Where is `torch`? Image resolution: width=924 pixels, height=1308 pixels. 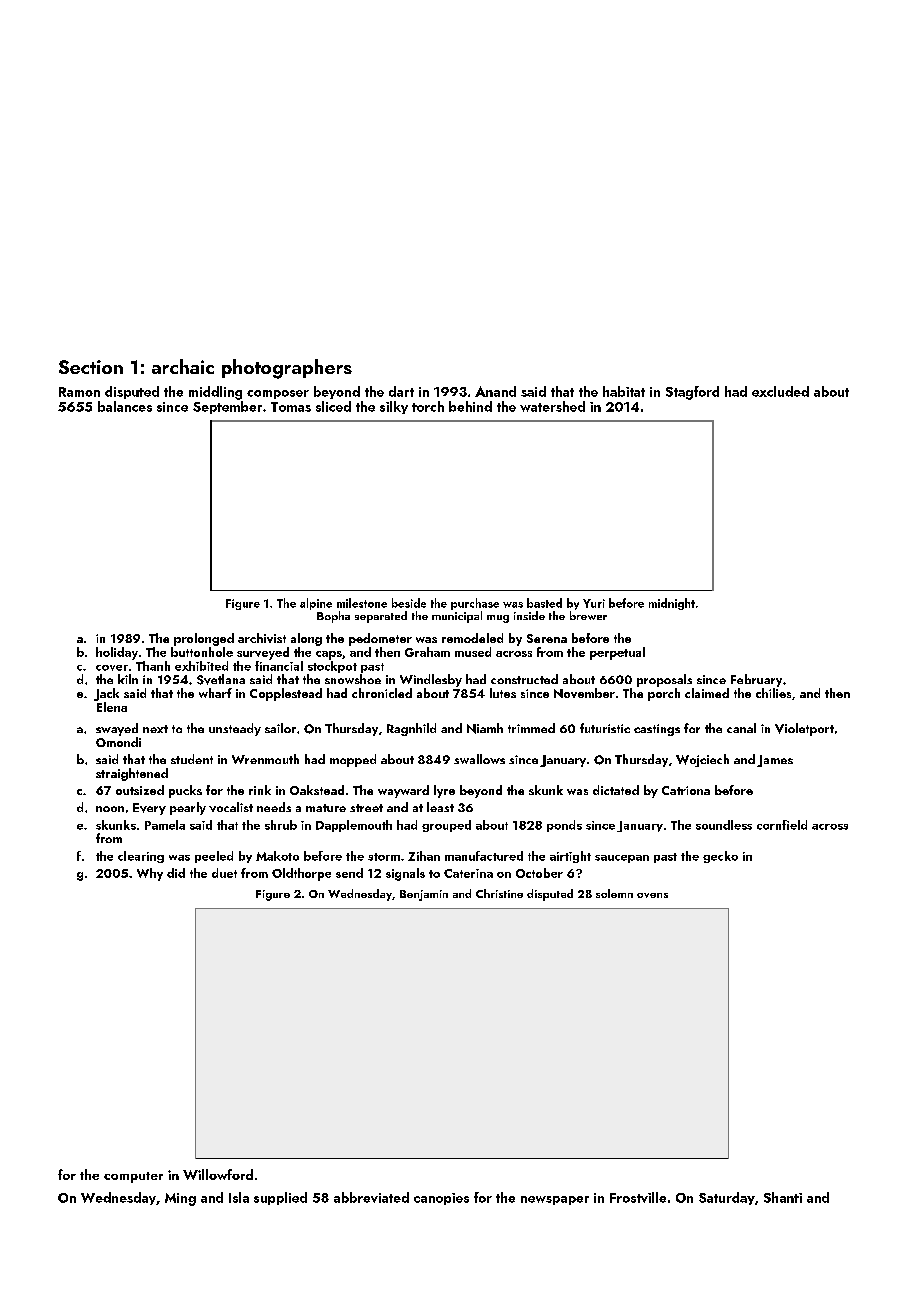
torch is located at coordinates (428, 406).
